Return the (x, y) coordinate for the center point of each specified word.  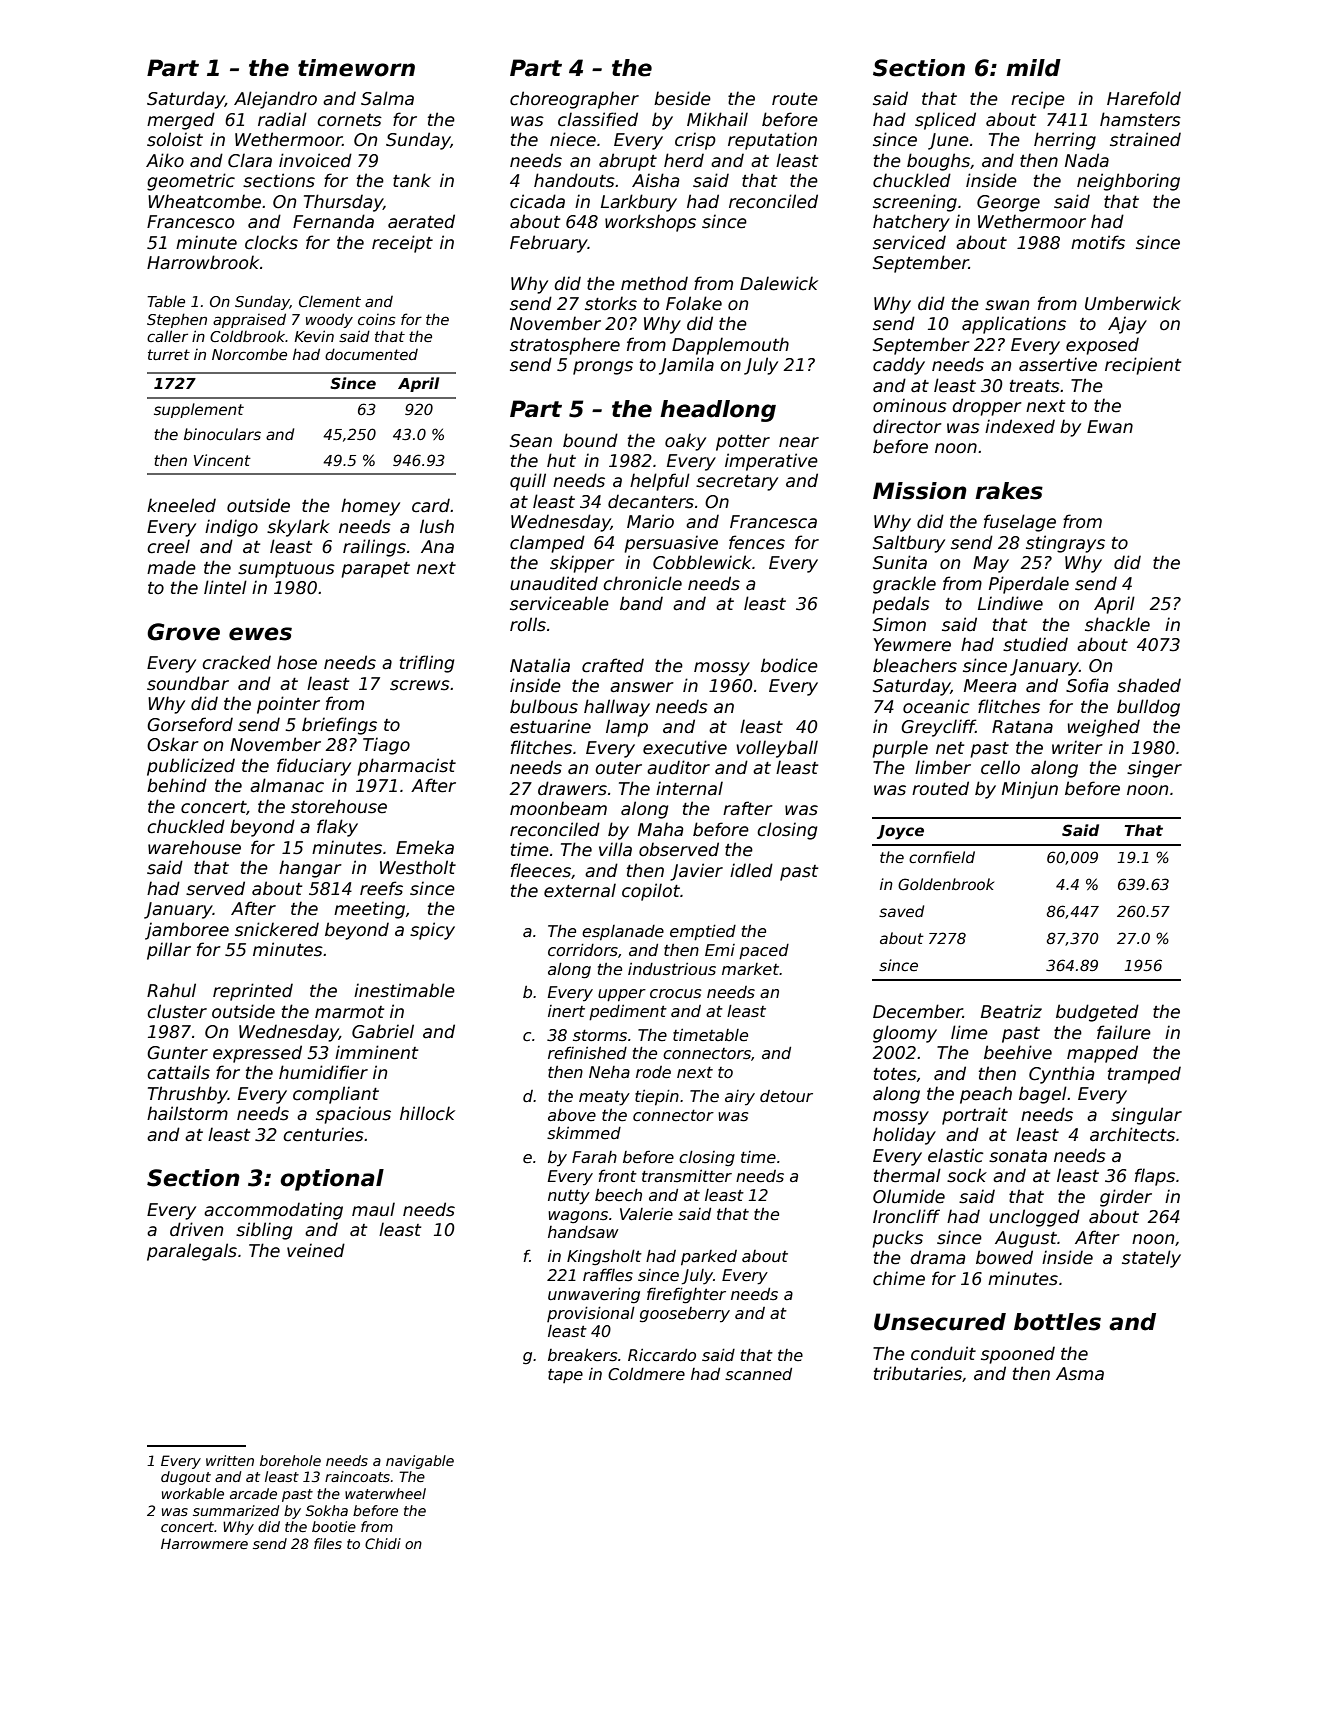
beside (682, 98)
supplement (199, 410)
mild (1033, 68)
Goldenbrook (946, 884)
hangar (310, 869)
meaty (604, 1098)
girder (1126, 1198)
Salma (387, 98)
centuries (323, 1134)
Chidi (383, 1543)
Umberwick (1133, 303)
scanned (758, 1374)
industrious (672, 969)
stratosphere (565, 346)
